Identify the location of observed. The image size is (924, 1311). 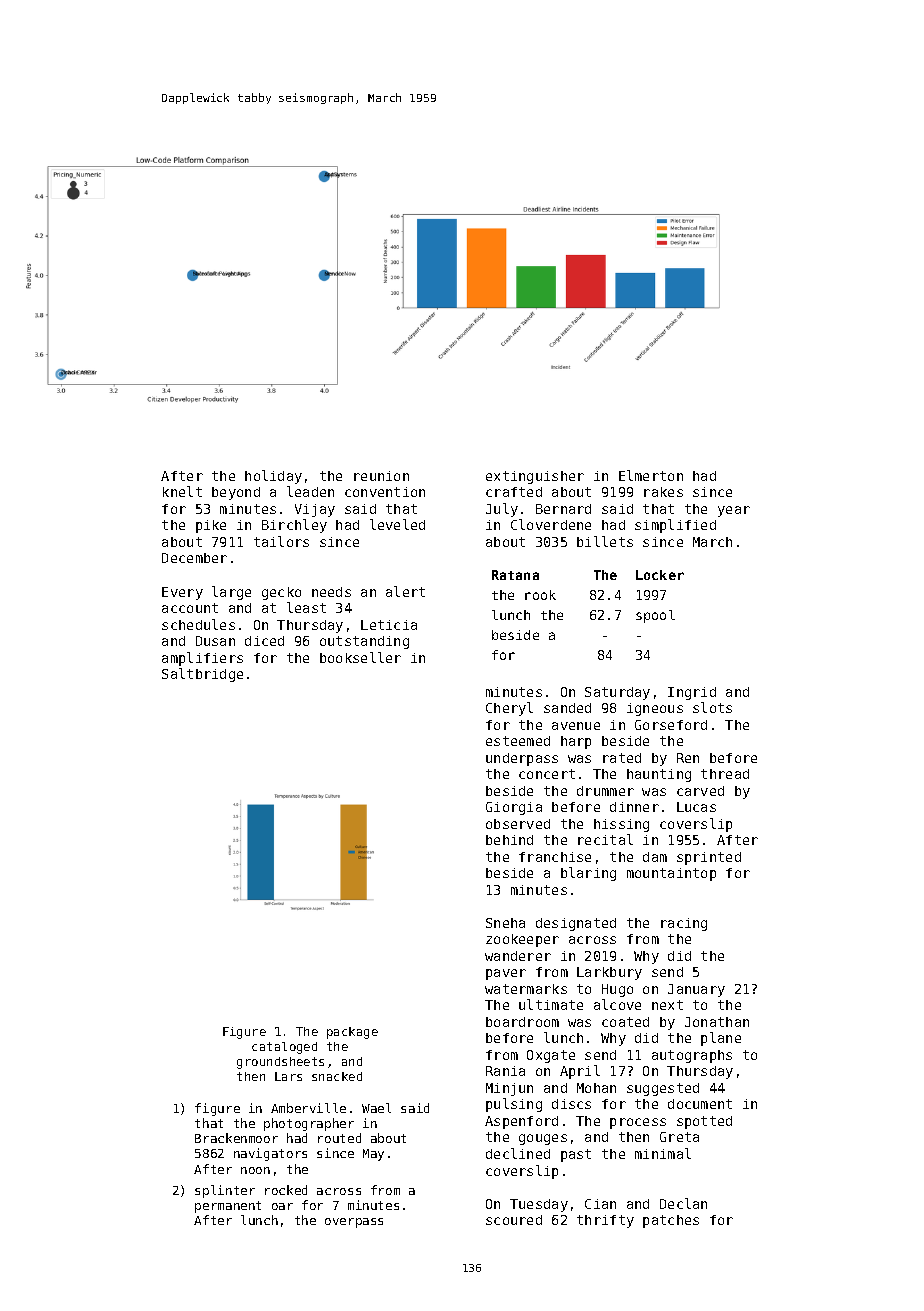
(518, 824).
